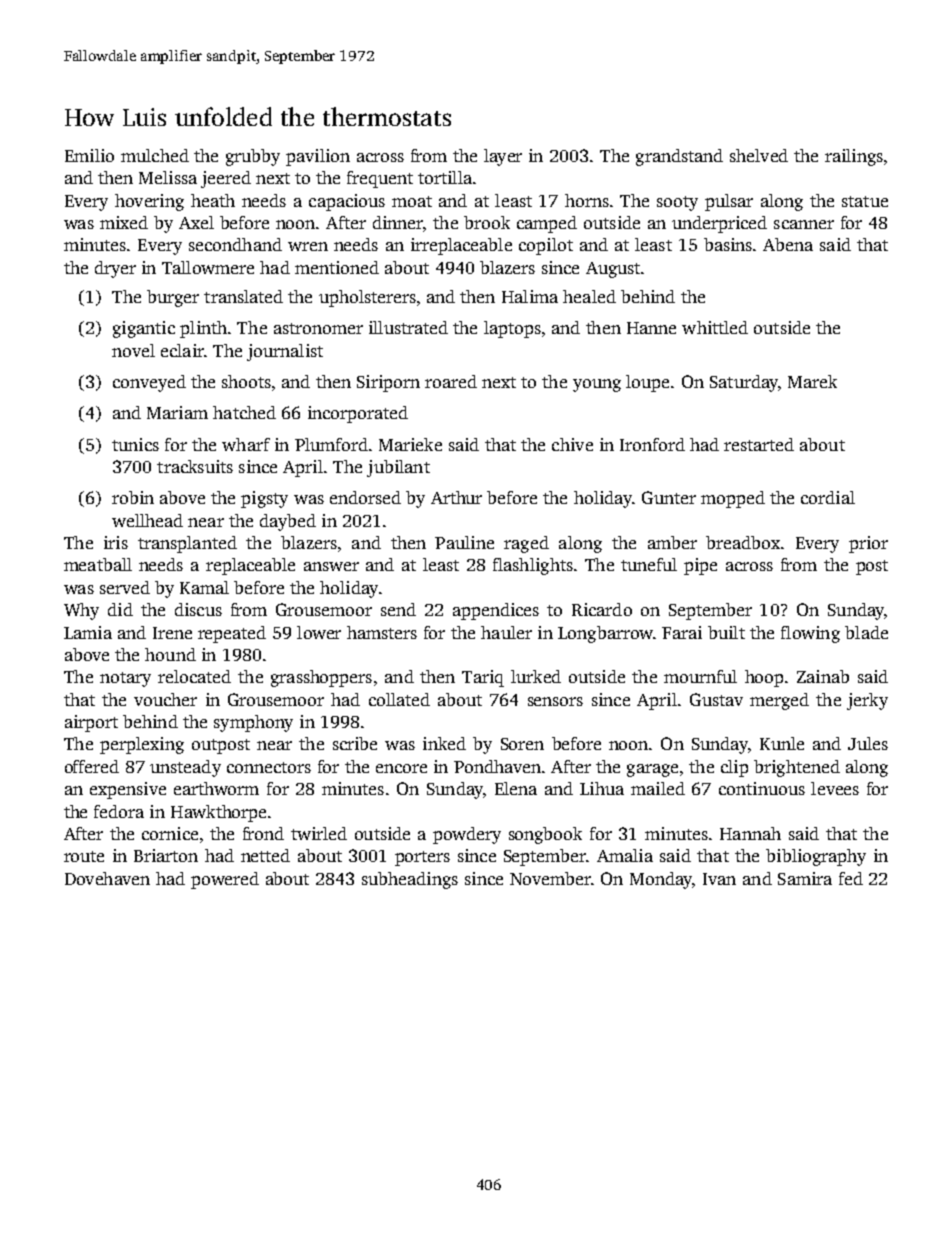 The image size is (952, 1233). I want to click on Dovehaven, so click(107, 878).
